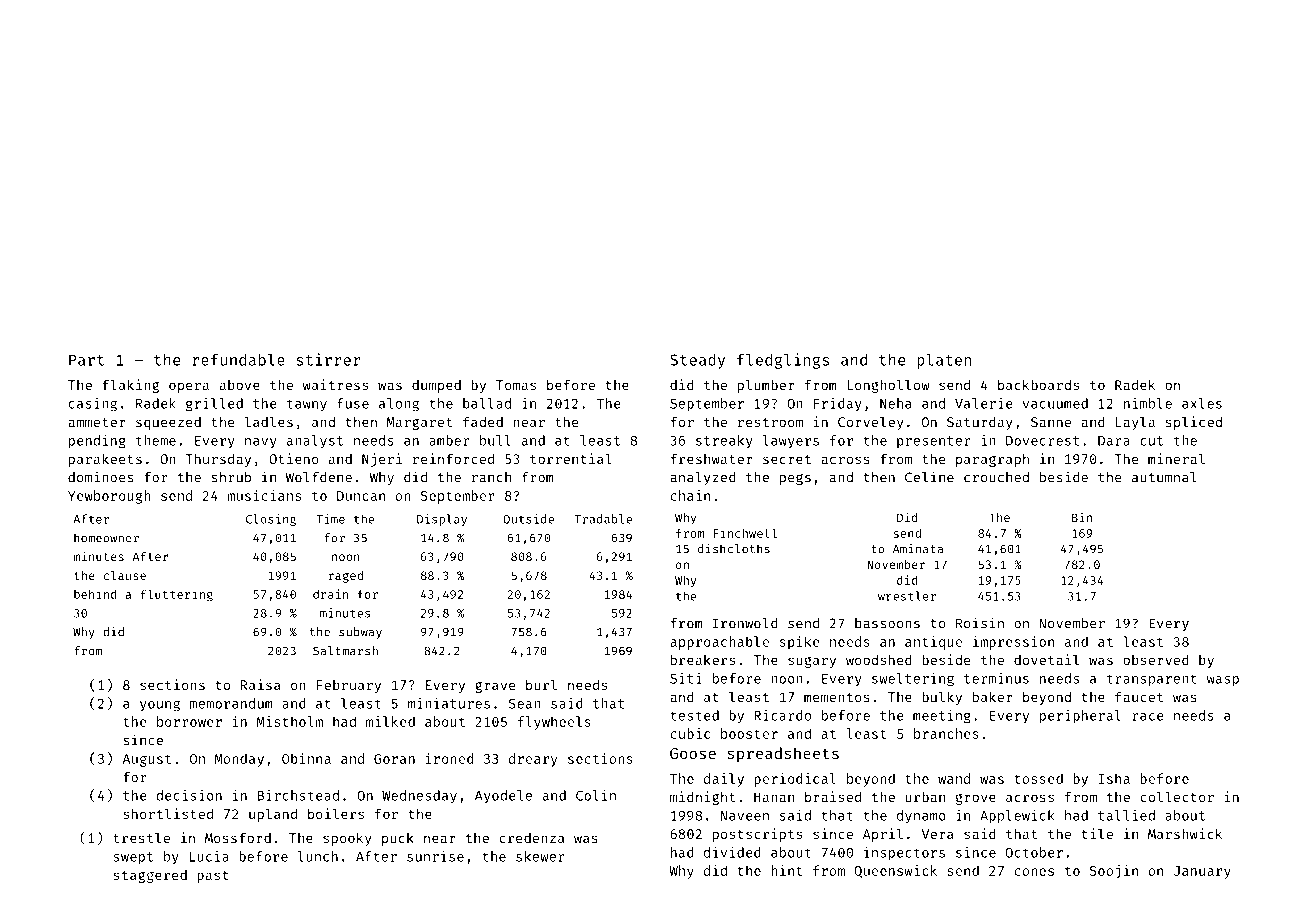 The width and height of the screenshot is (1308, 924). I want to click on fledglings, so click(783, 361).
